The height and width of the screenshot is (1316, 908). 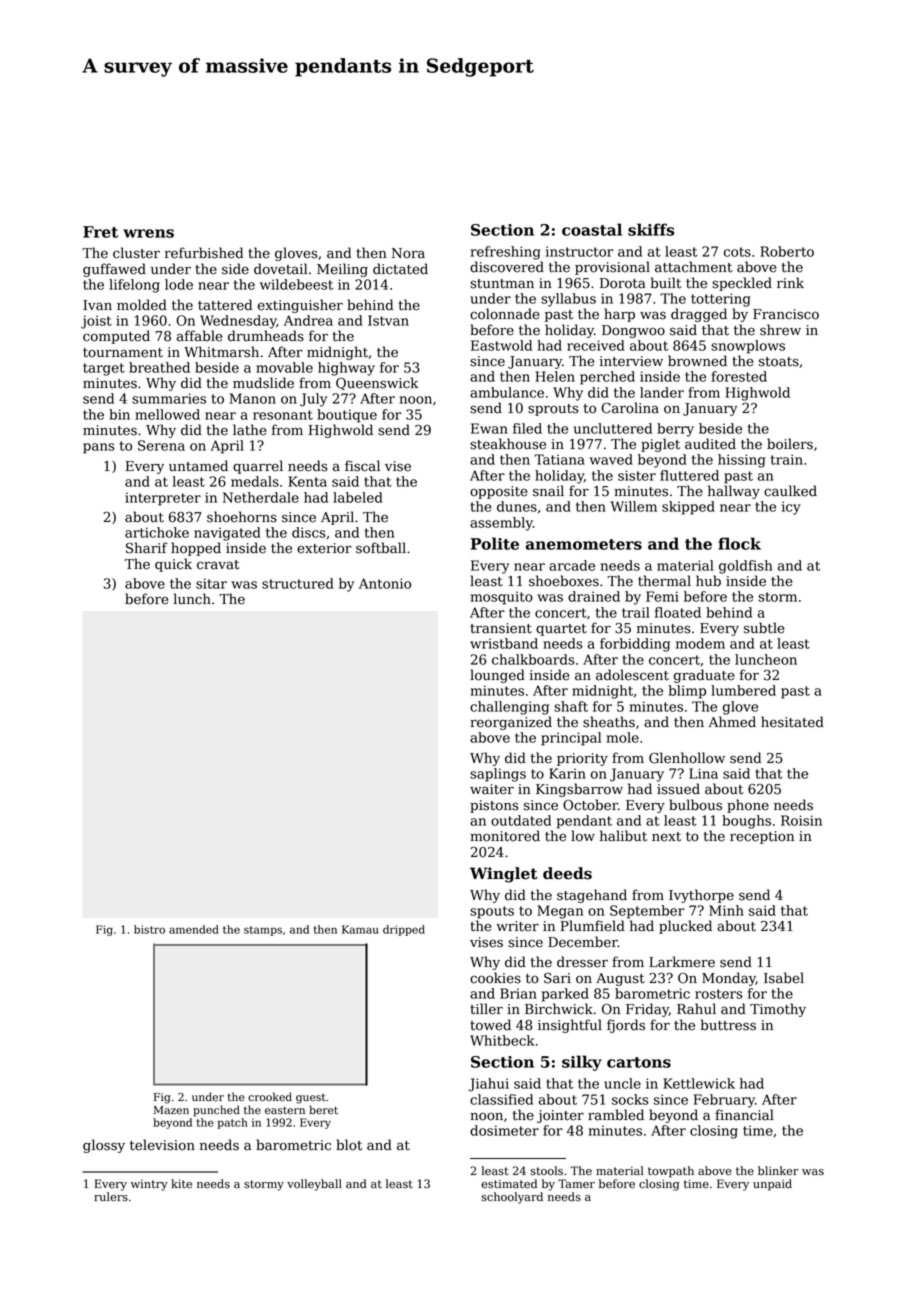 I want to click on Antonio, so click(x=385, y=583).
